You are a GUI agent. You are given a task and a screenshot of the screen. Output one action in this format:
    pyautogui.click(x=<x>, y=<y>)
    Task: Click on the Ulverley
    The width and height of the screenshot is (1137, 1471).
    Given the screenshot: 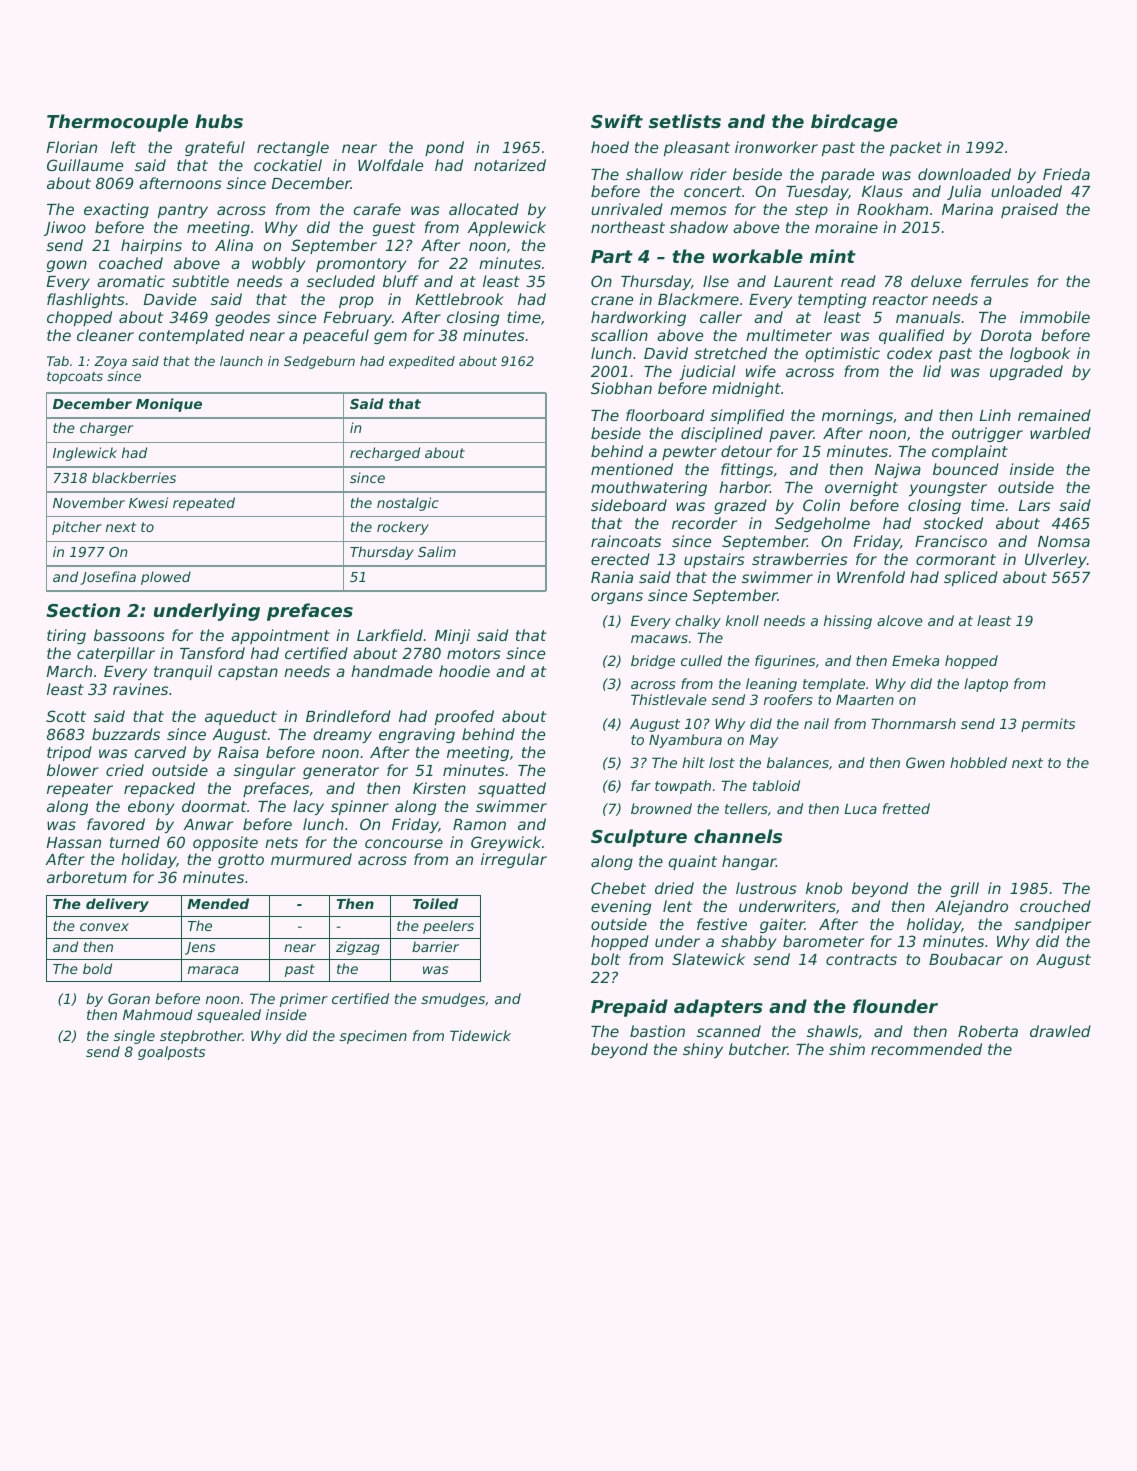 What is the action you would take?
    pyautogui.click(x=1056, y=560)
